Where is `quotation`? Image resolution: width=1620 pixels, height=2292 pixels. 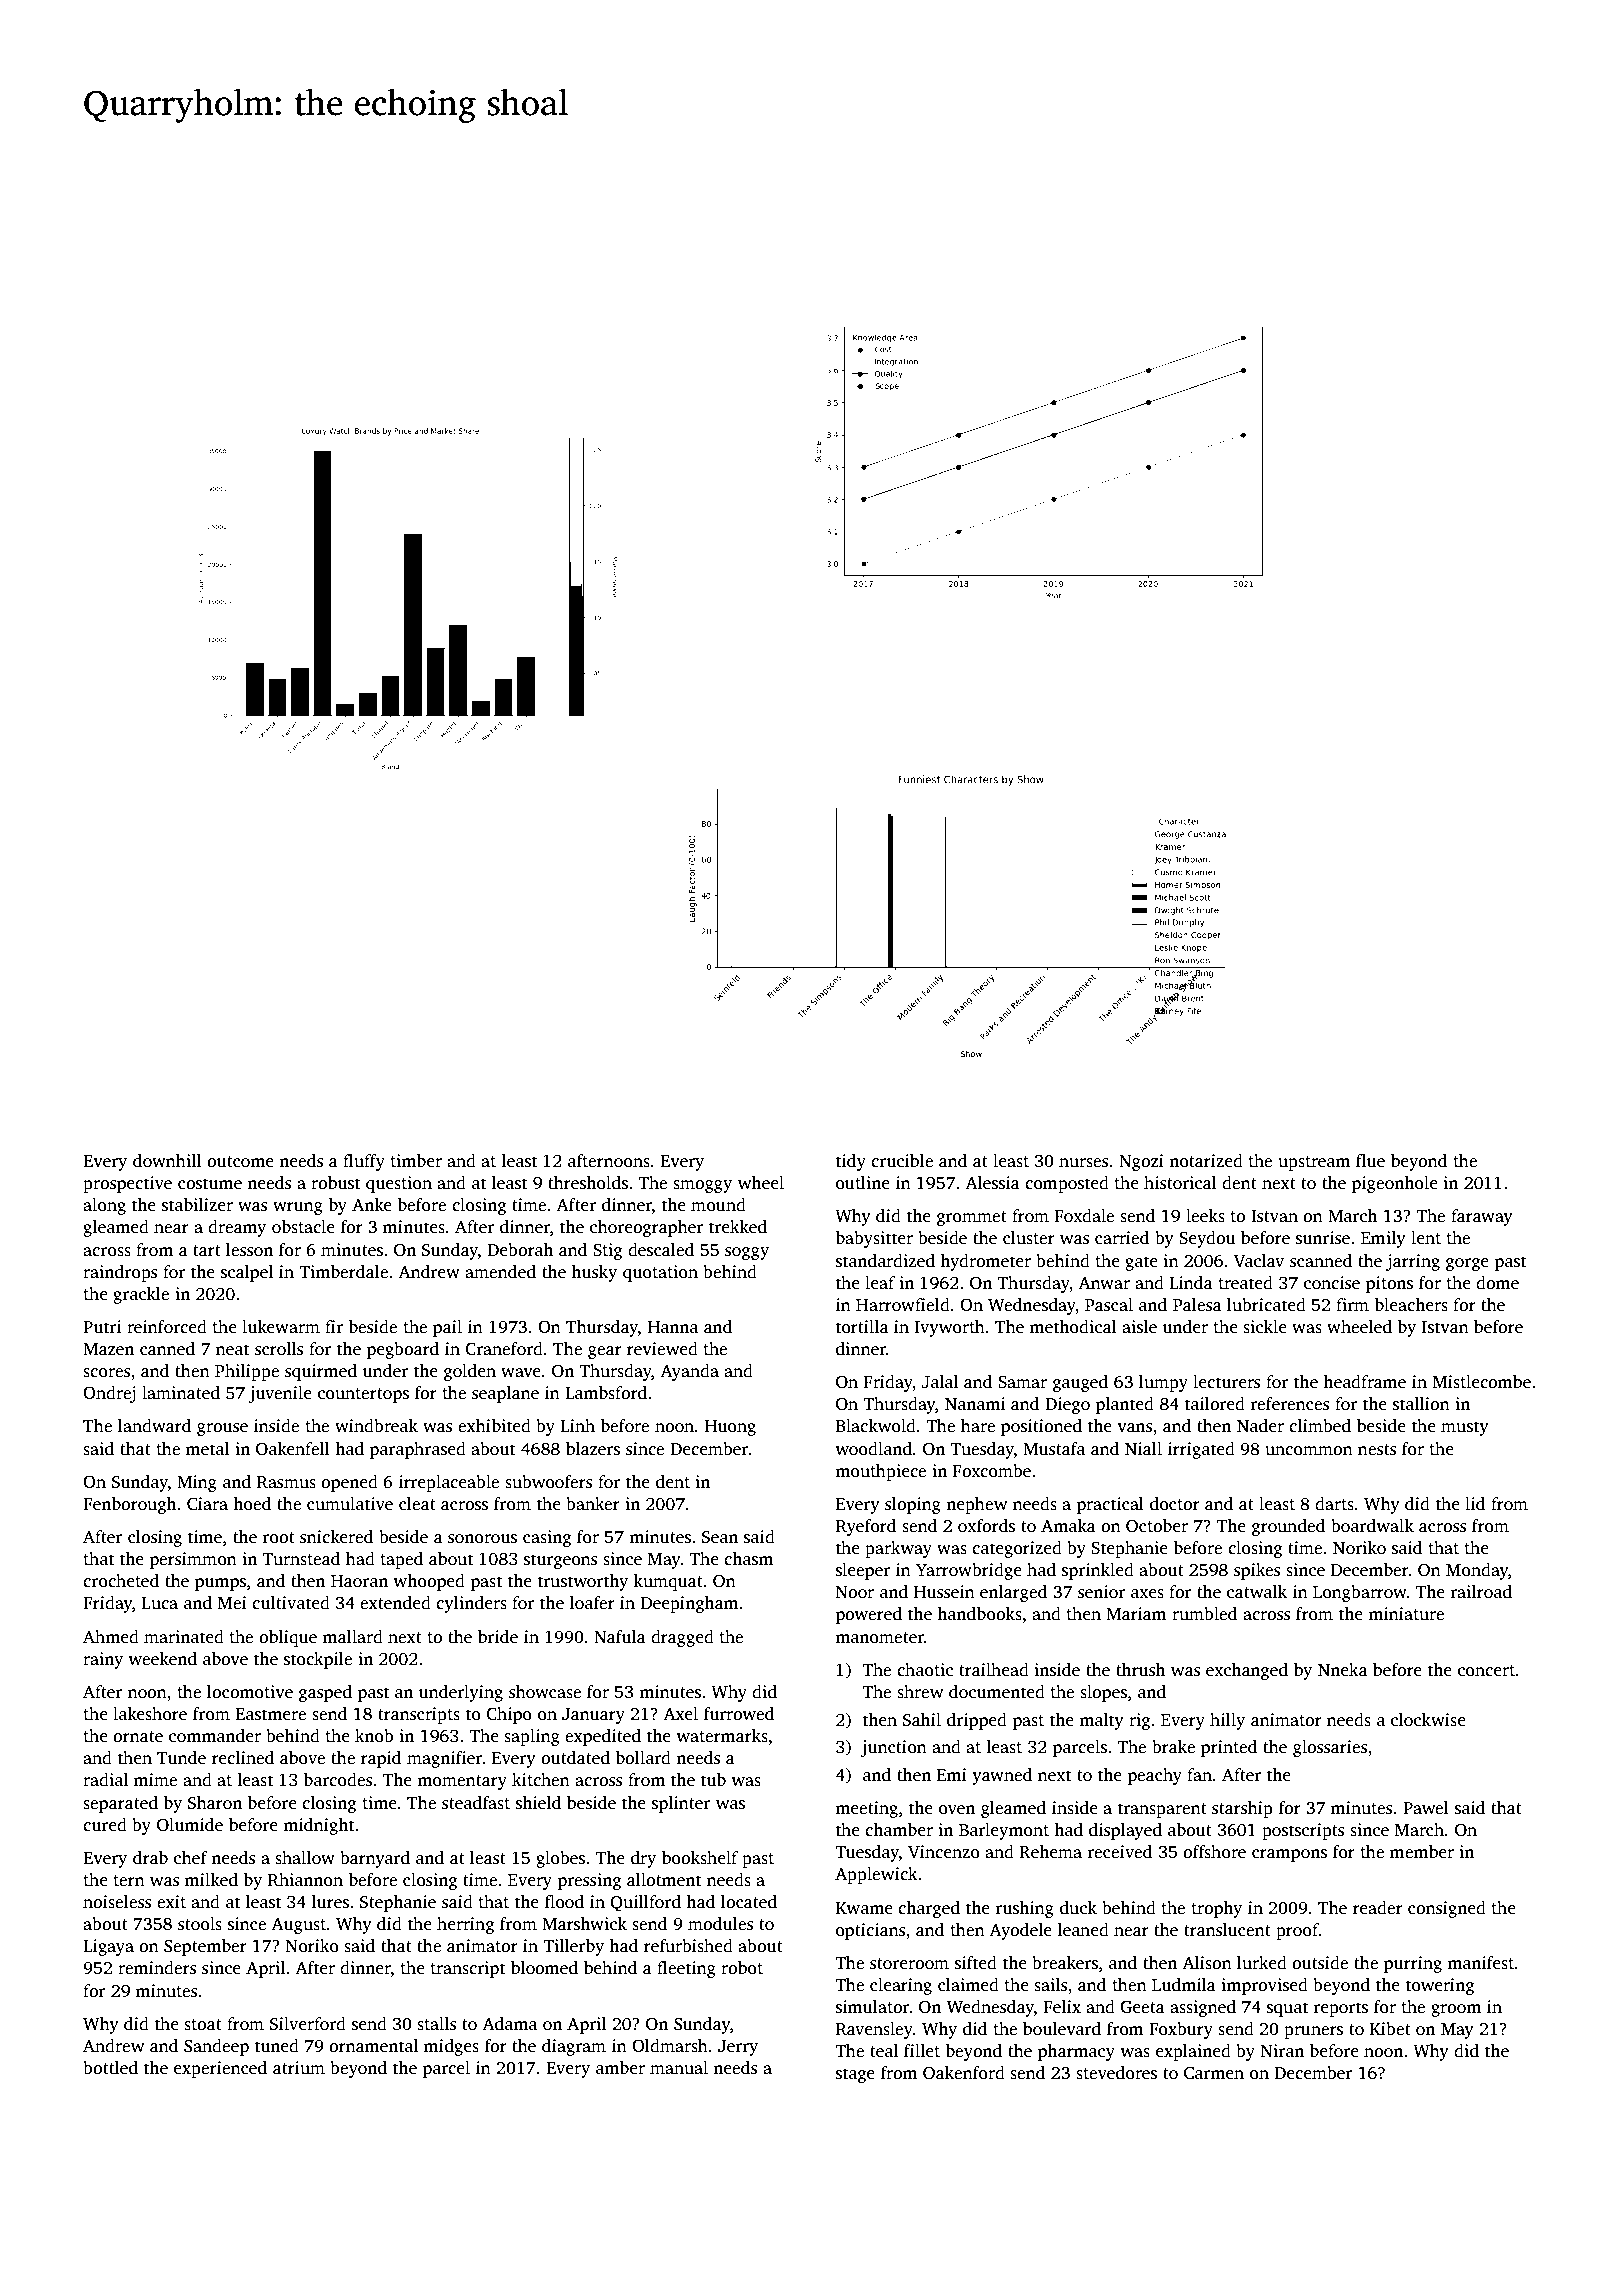
quotation is located at coordinates (660, 1273).
